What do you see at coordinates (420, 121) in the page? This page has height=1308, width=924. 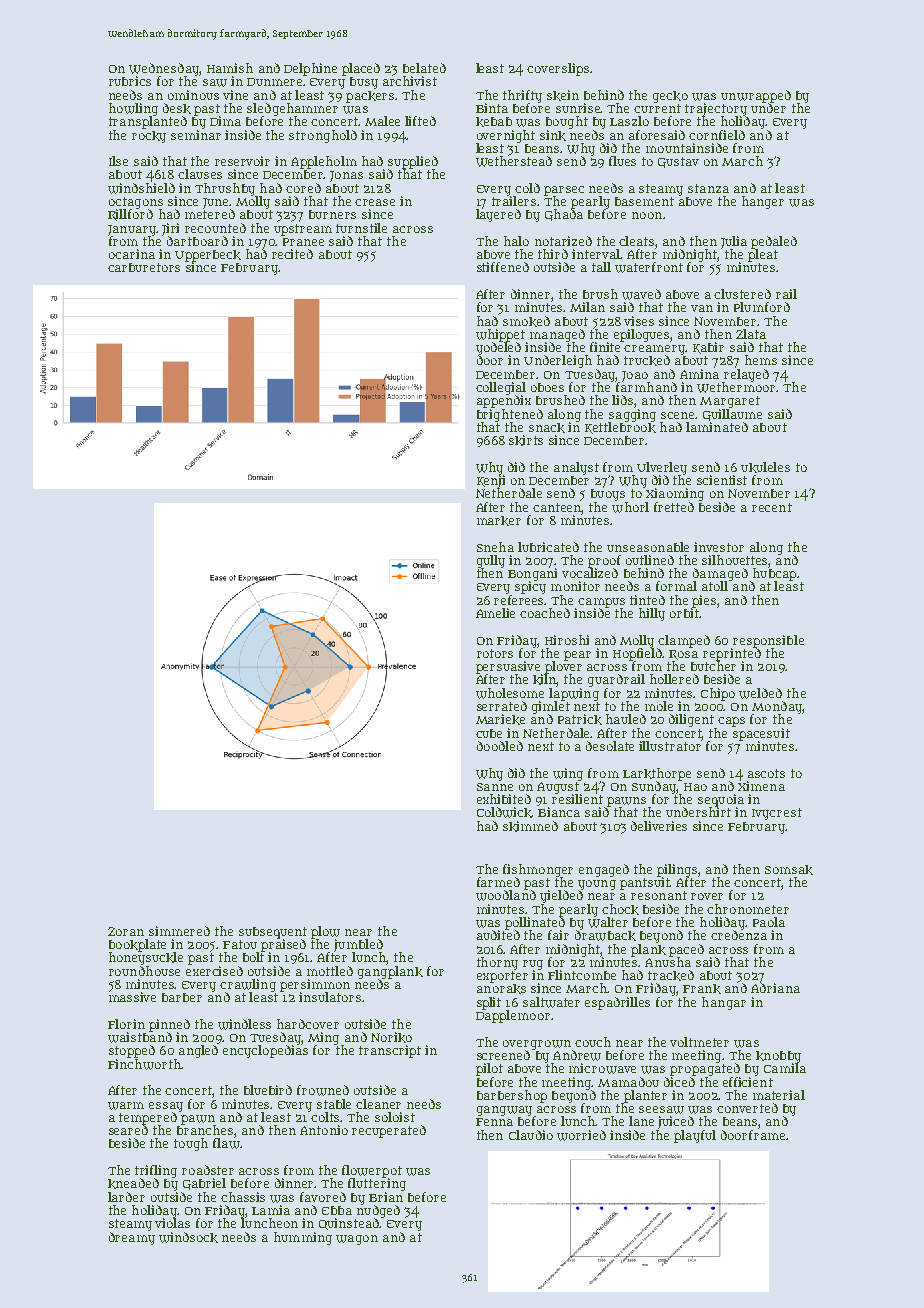 I see `lifted` at bounding box center [420, 121].
